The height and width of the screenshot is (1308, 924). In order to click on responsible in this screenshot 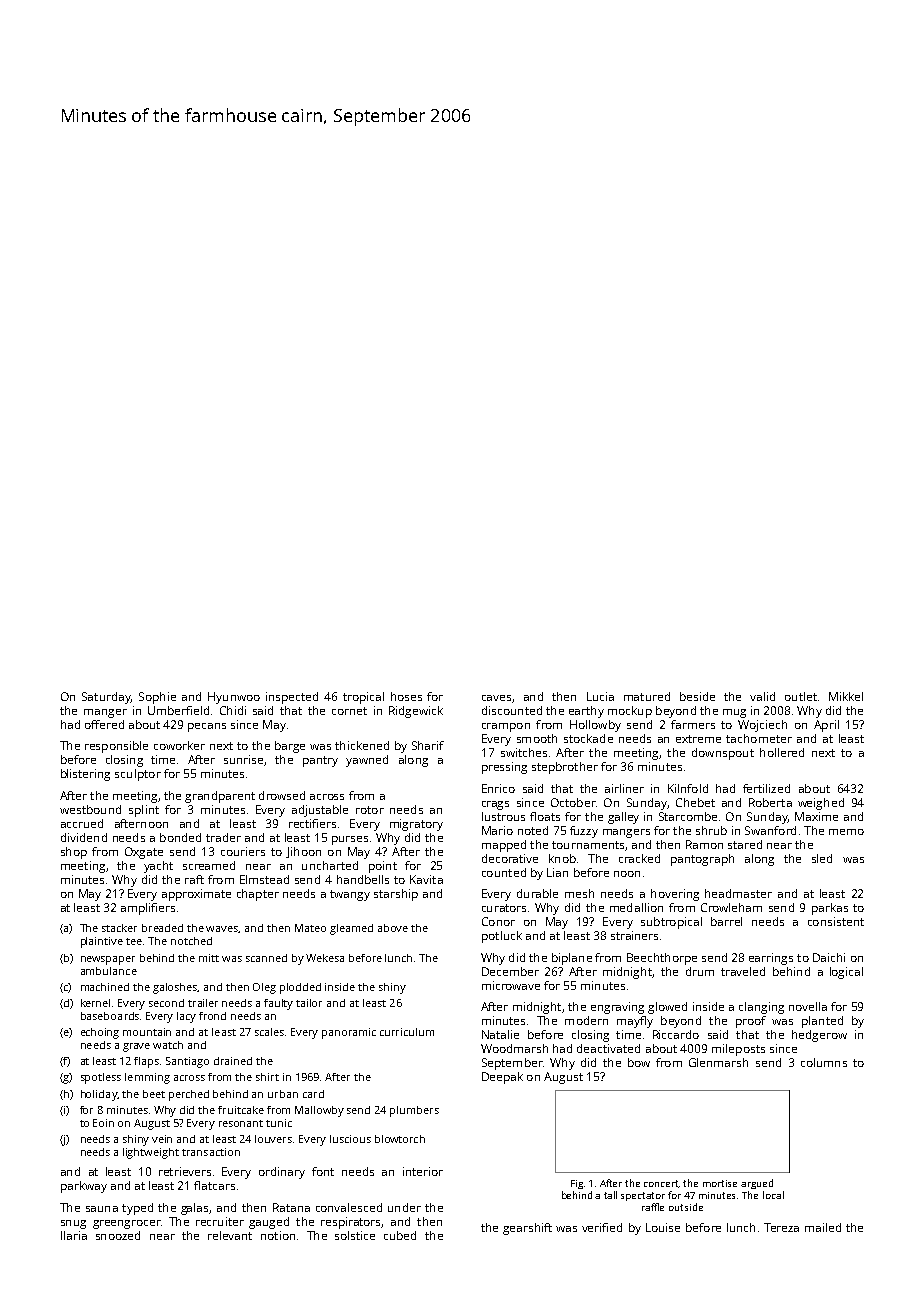, I will do `click(116, 747)`.
